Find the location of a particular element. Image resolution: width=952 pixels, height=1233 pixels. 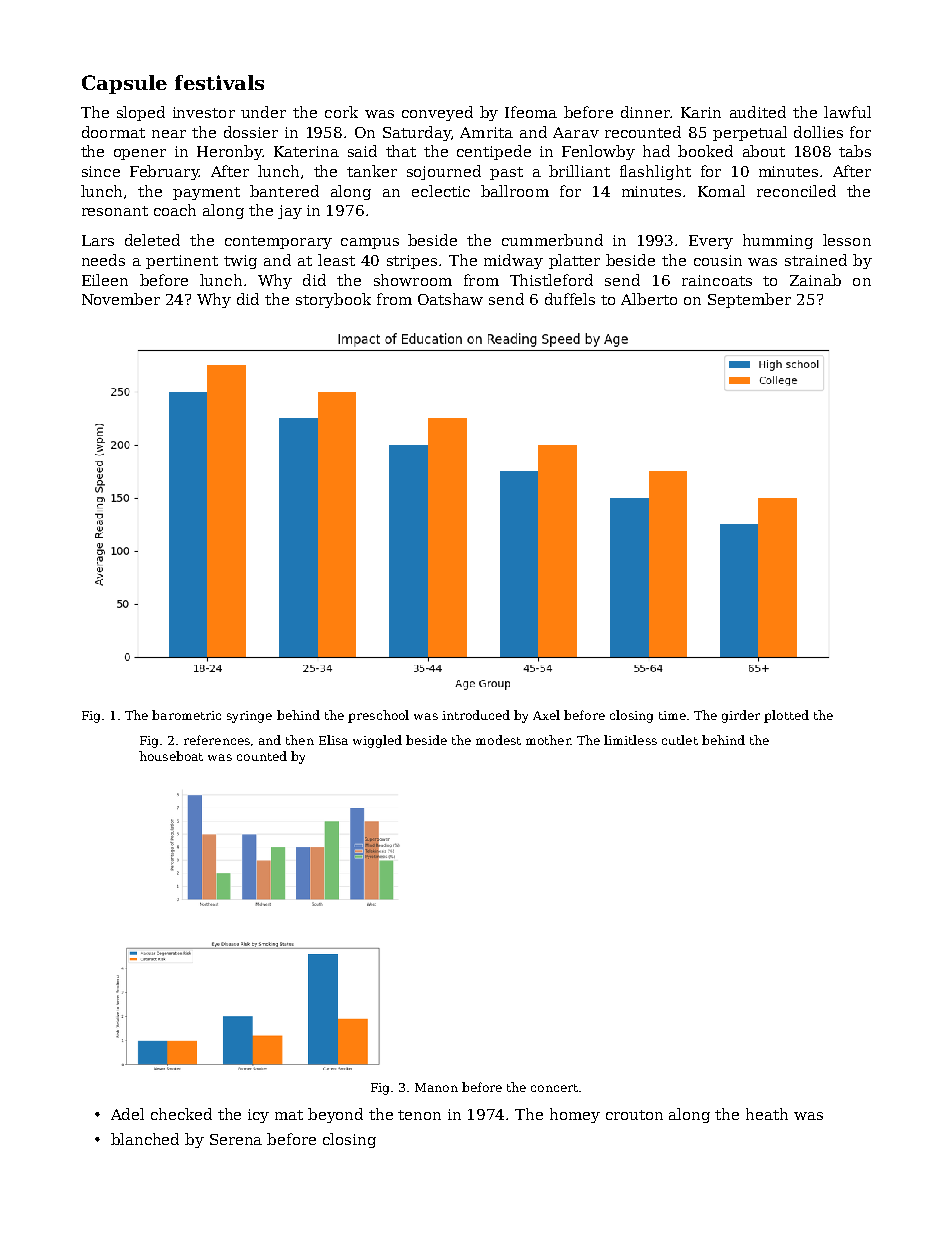

houseboat is located at coordinates (171, 756).
